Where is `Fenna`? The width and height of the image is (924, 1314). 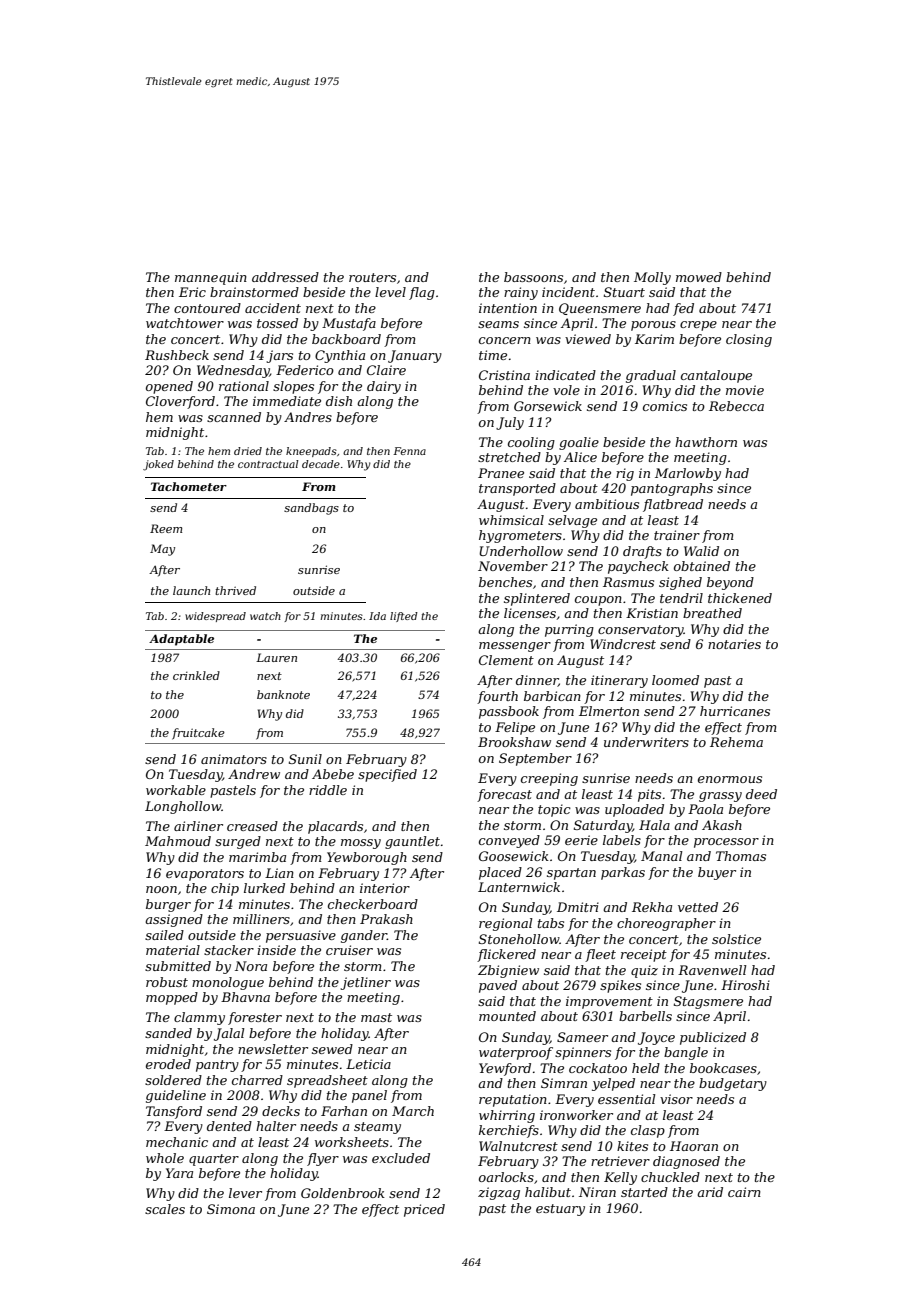
Fenna is located at coordinates (409, 451).
